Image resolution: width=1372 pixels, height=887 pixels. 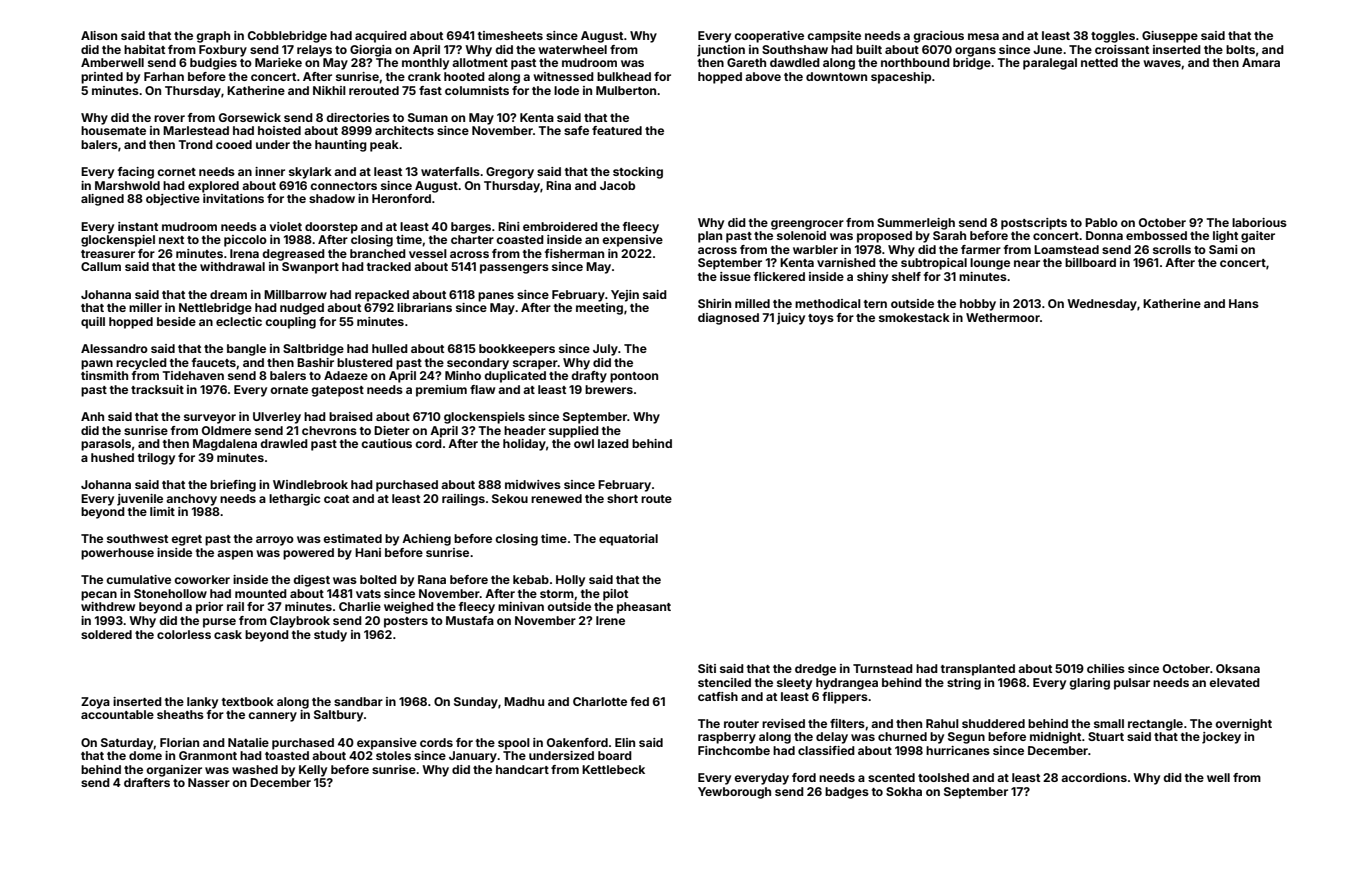 I want to click on header, so click(x=525, y=430).
